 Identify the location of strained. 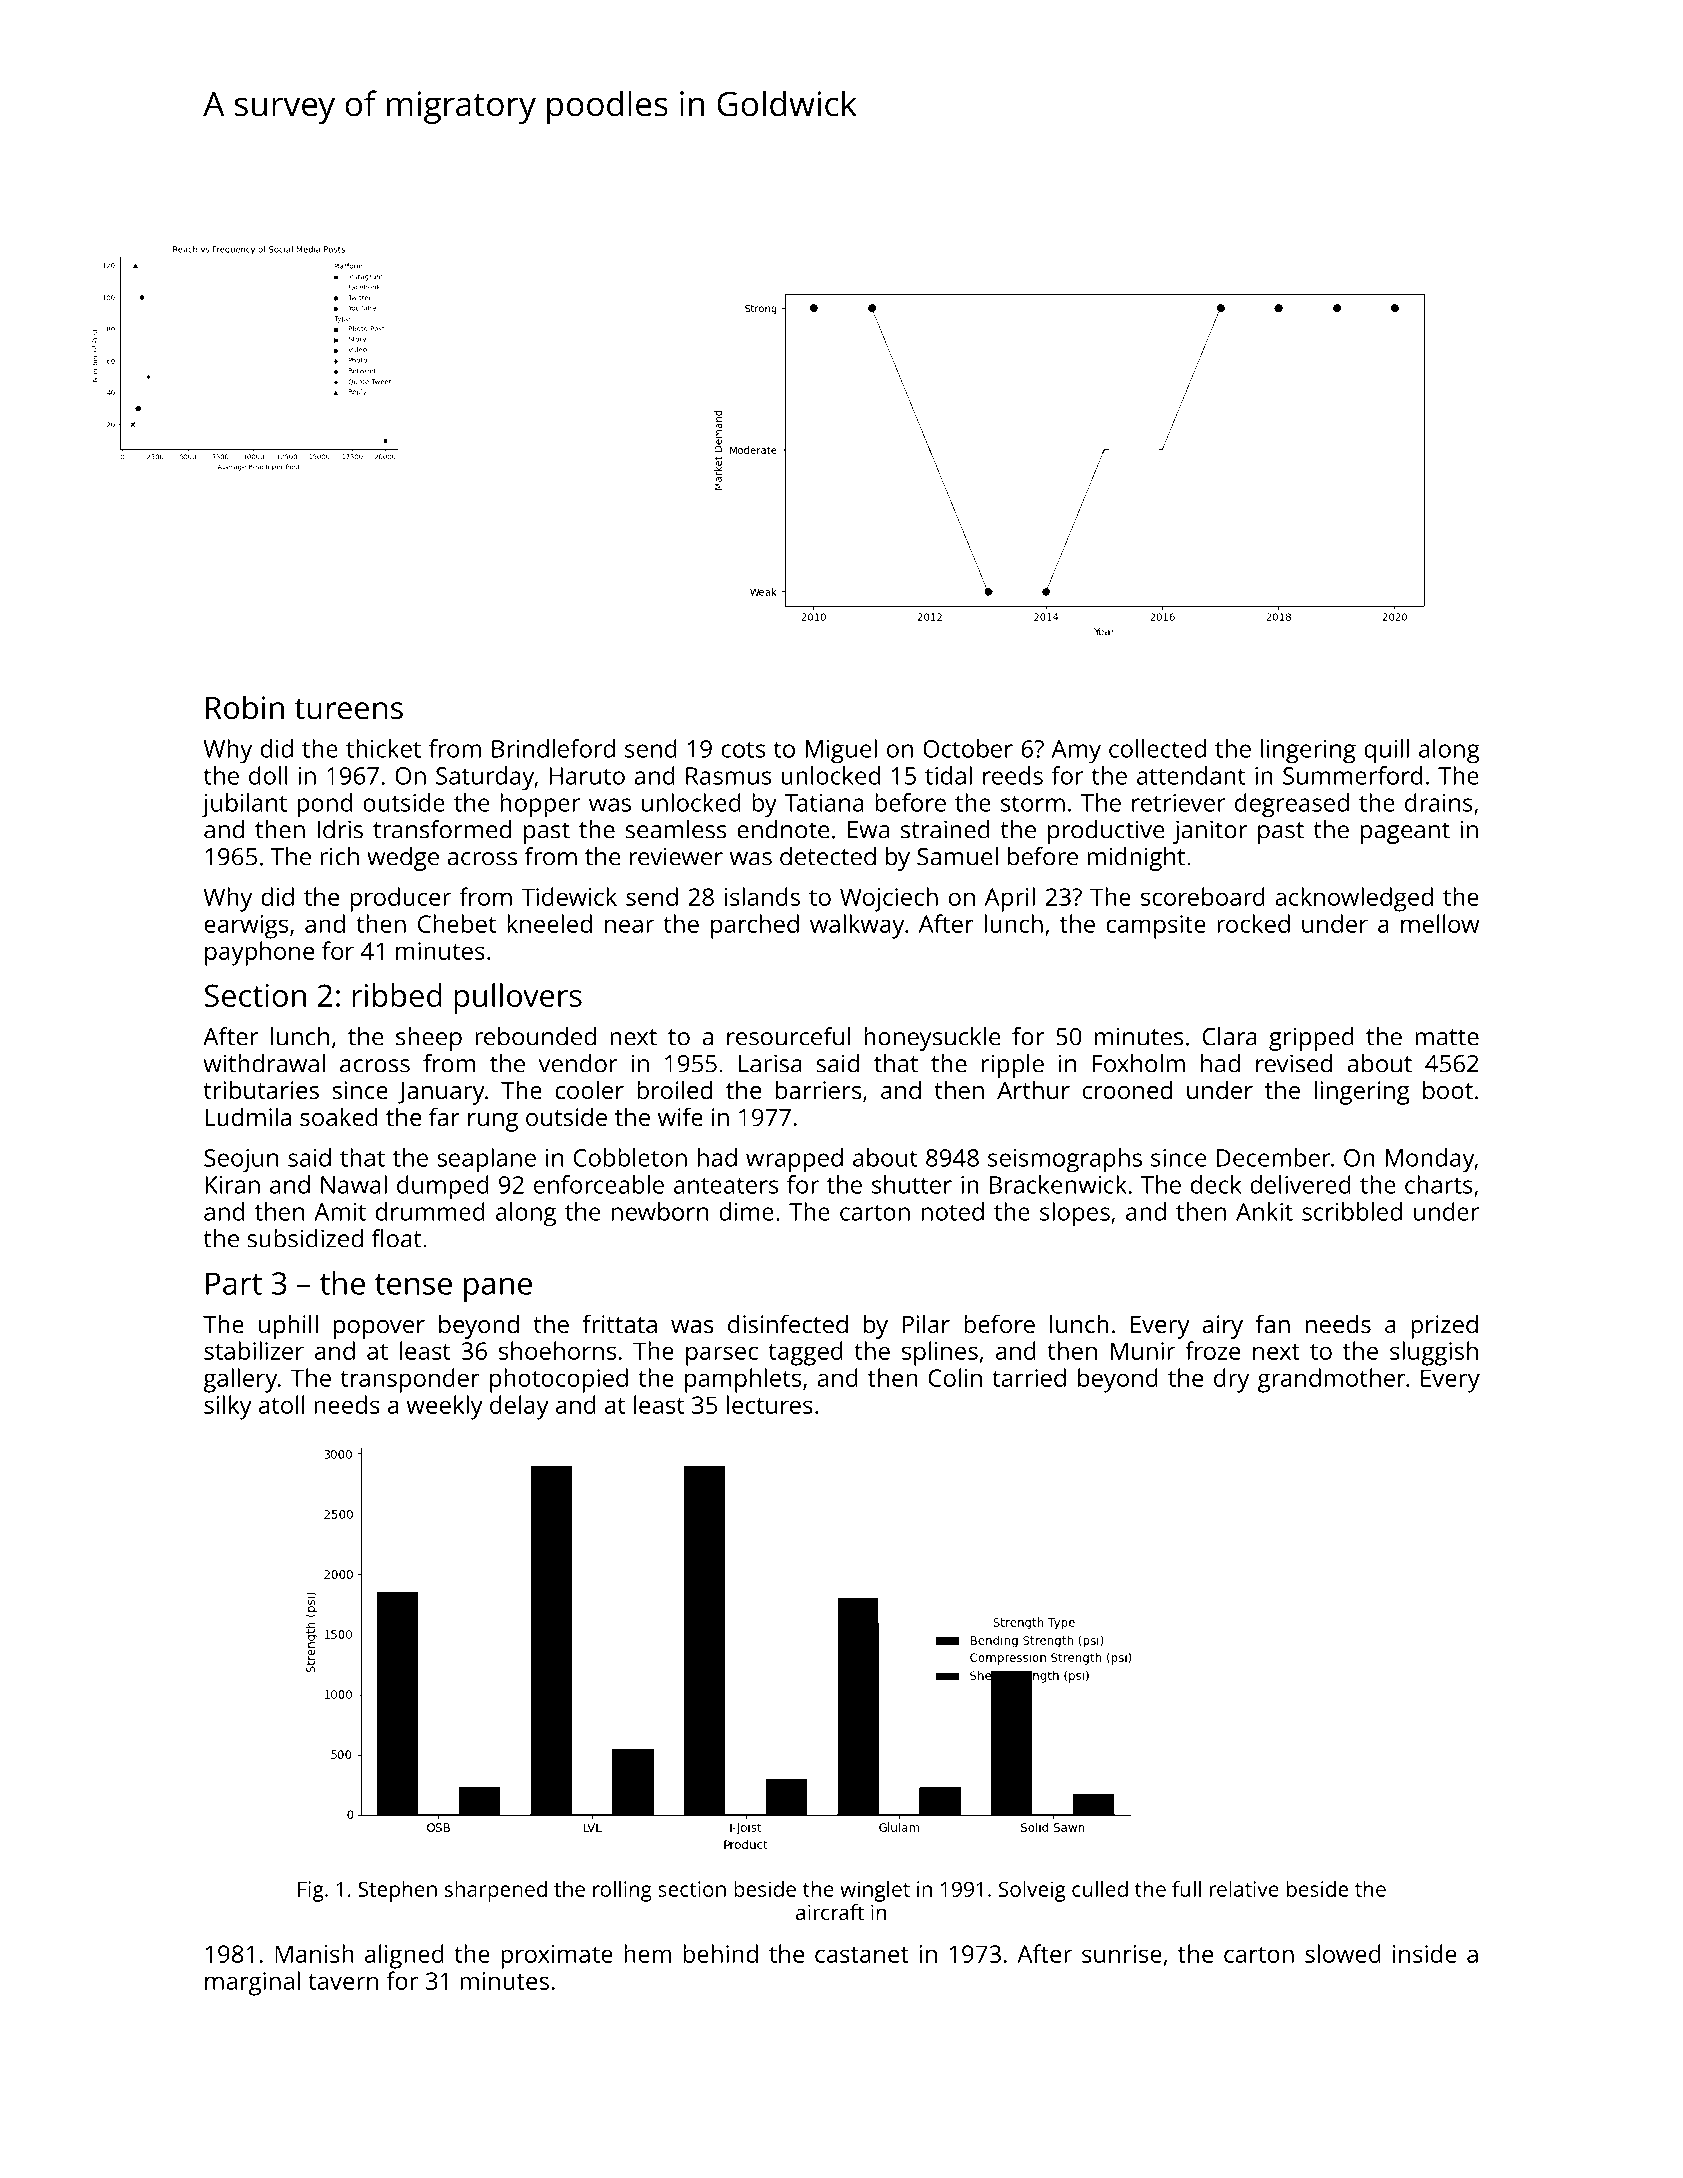
(945, 829).
